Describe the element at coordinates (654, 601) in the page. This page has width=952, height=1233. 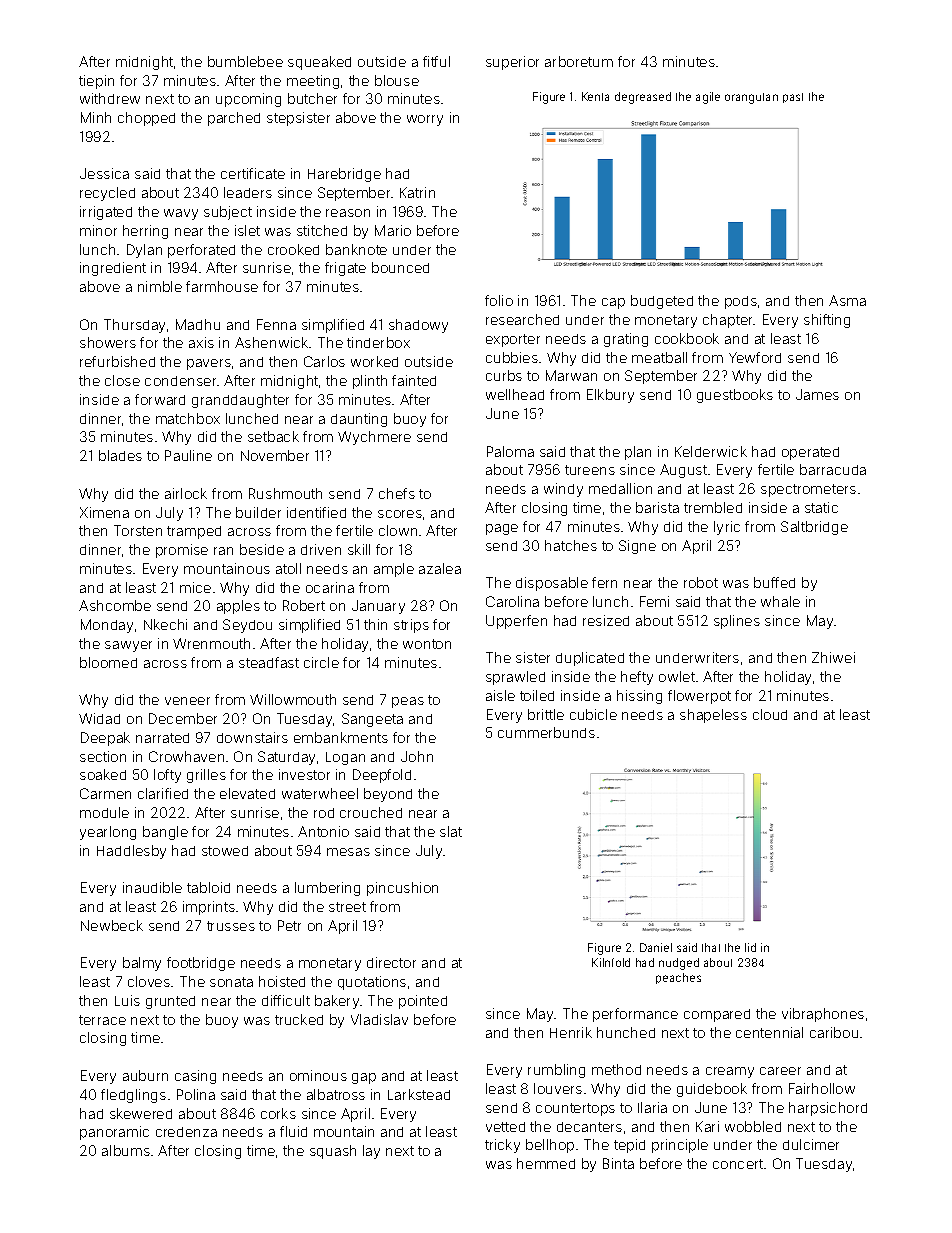
I see `Femi` at that location.
